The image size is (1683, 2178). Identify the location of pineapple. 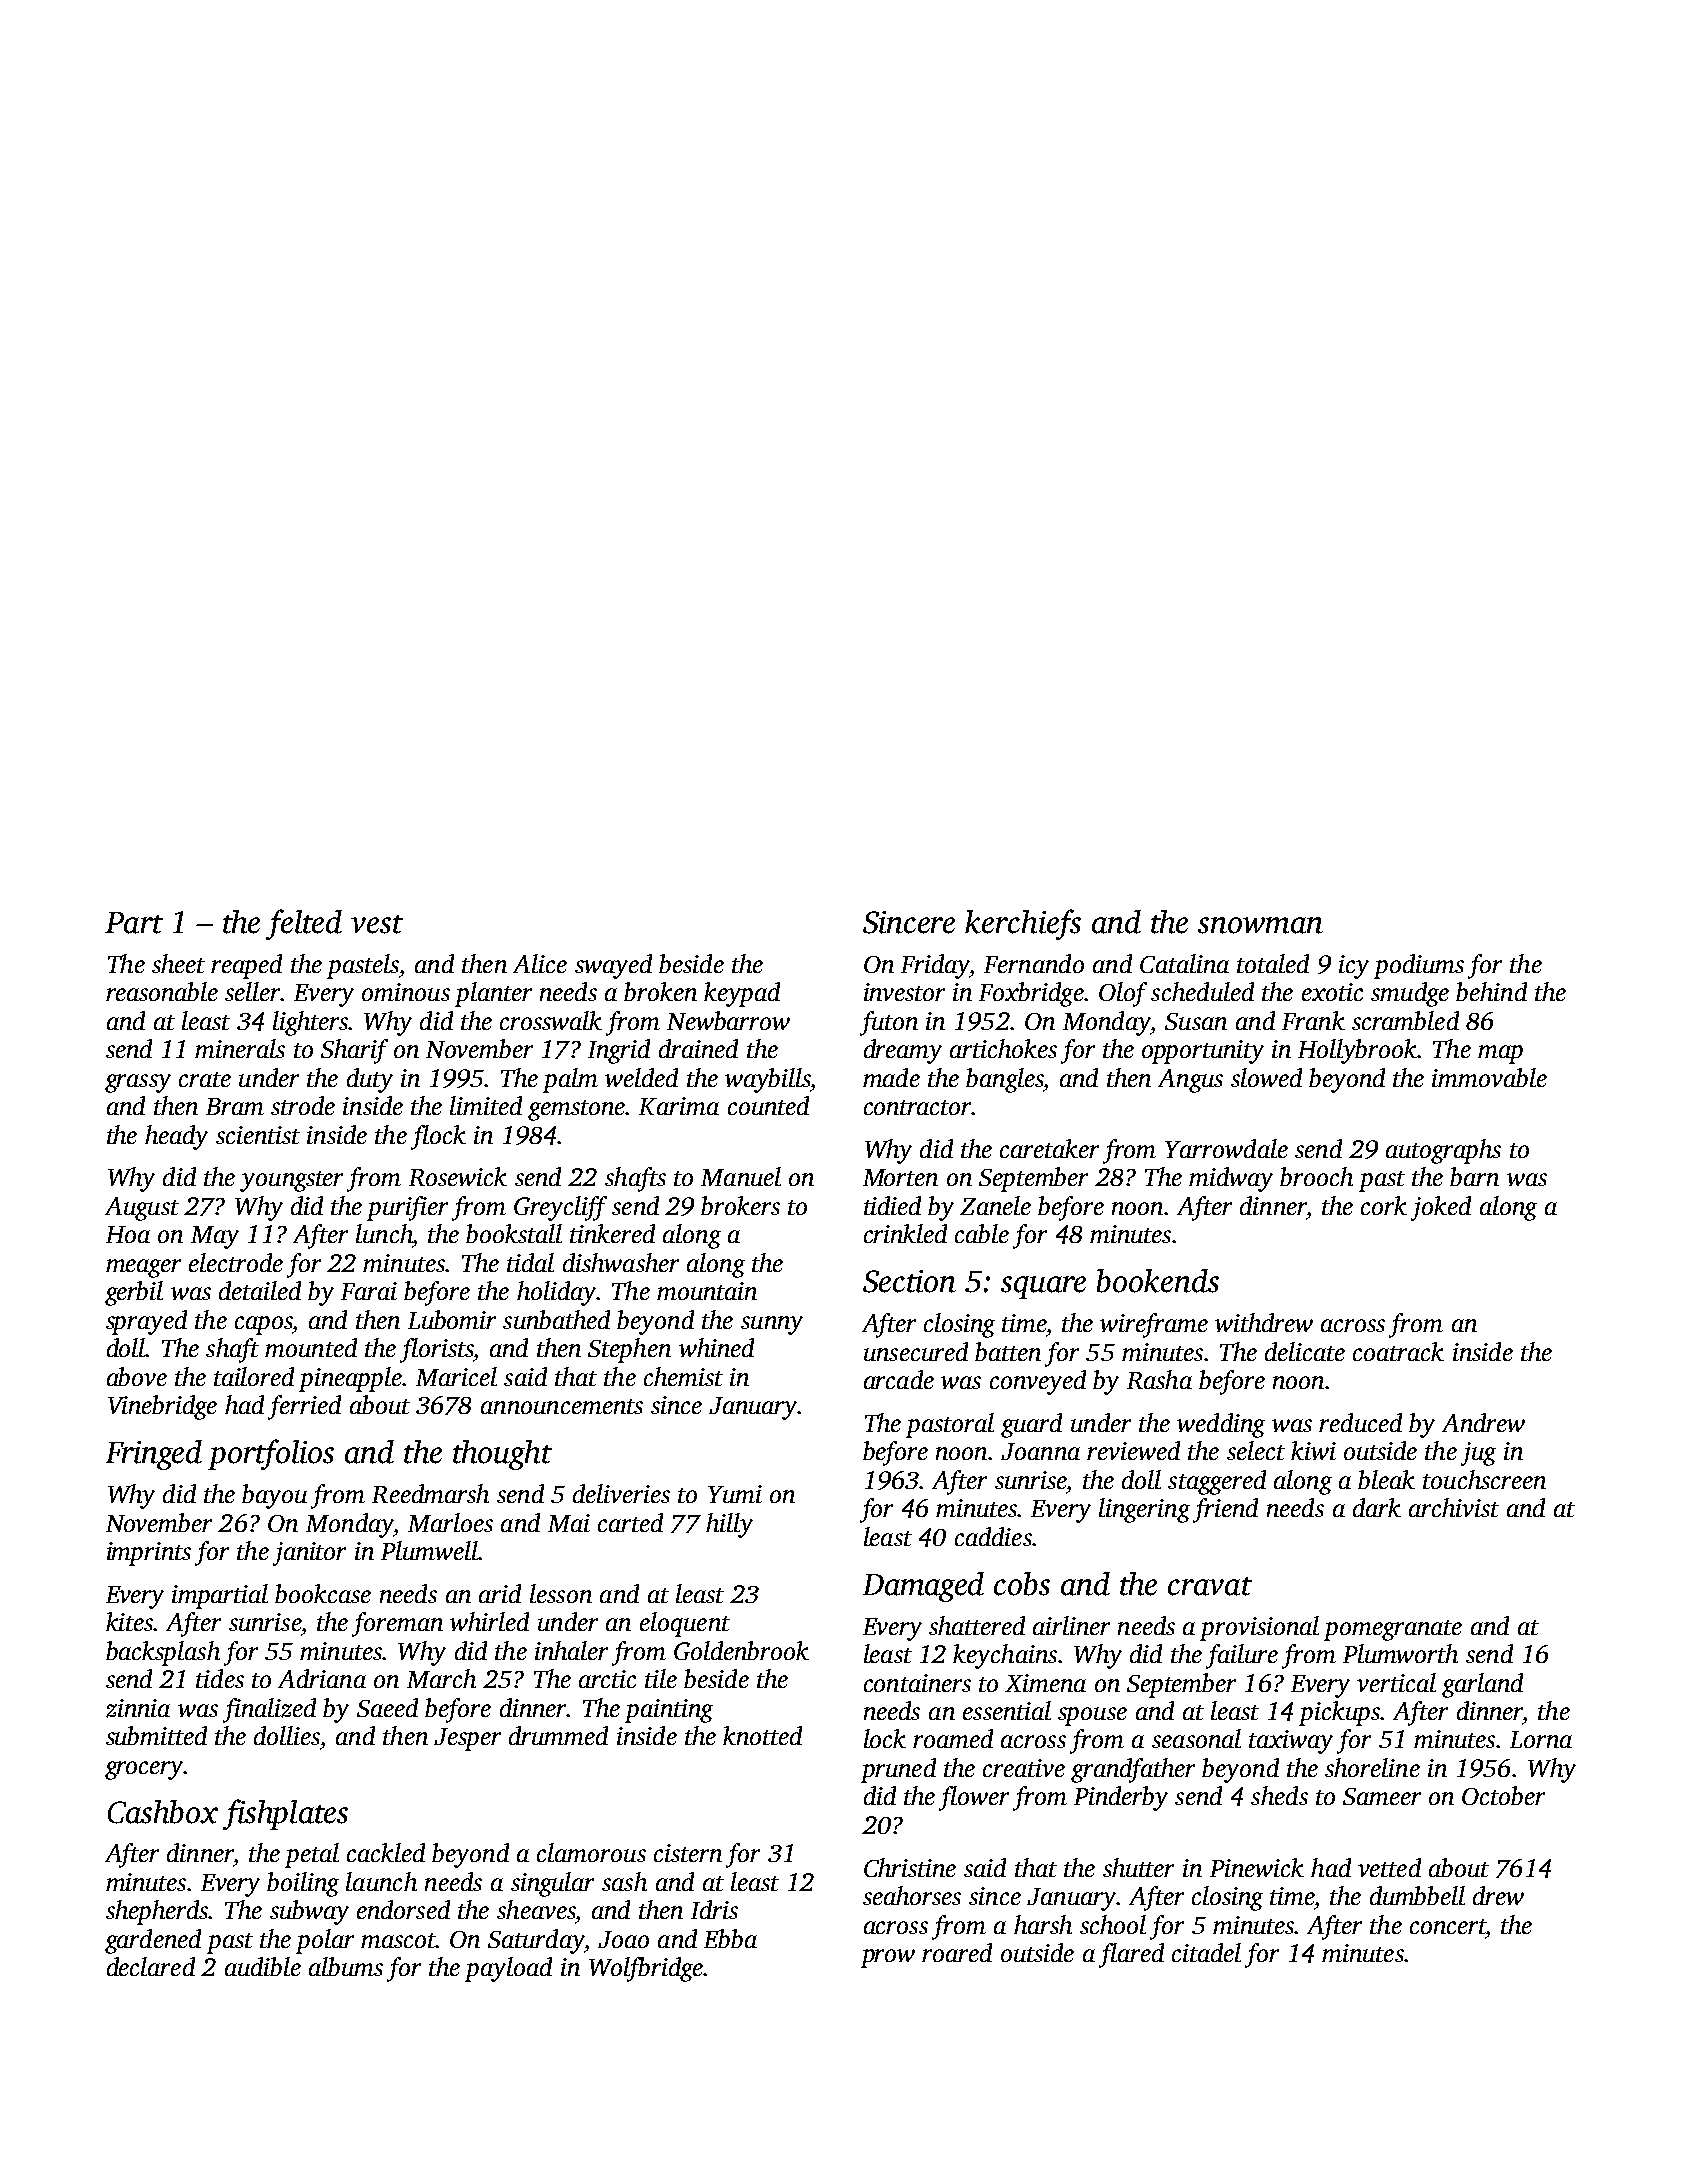
(350, 1379).
